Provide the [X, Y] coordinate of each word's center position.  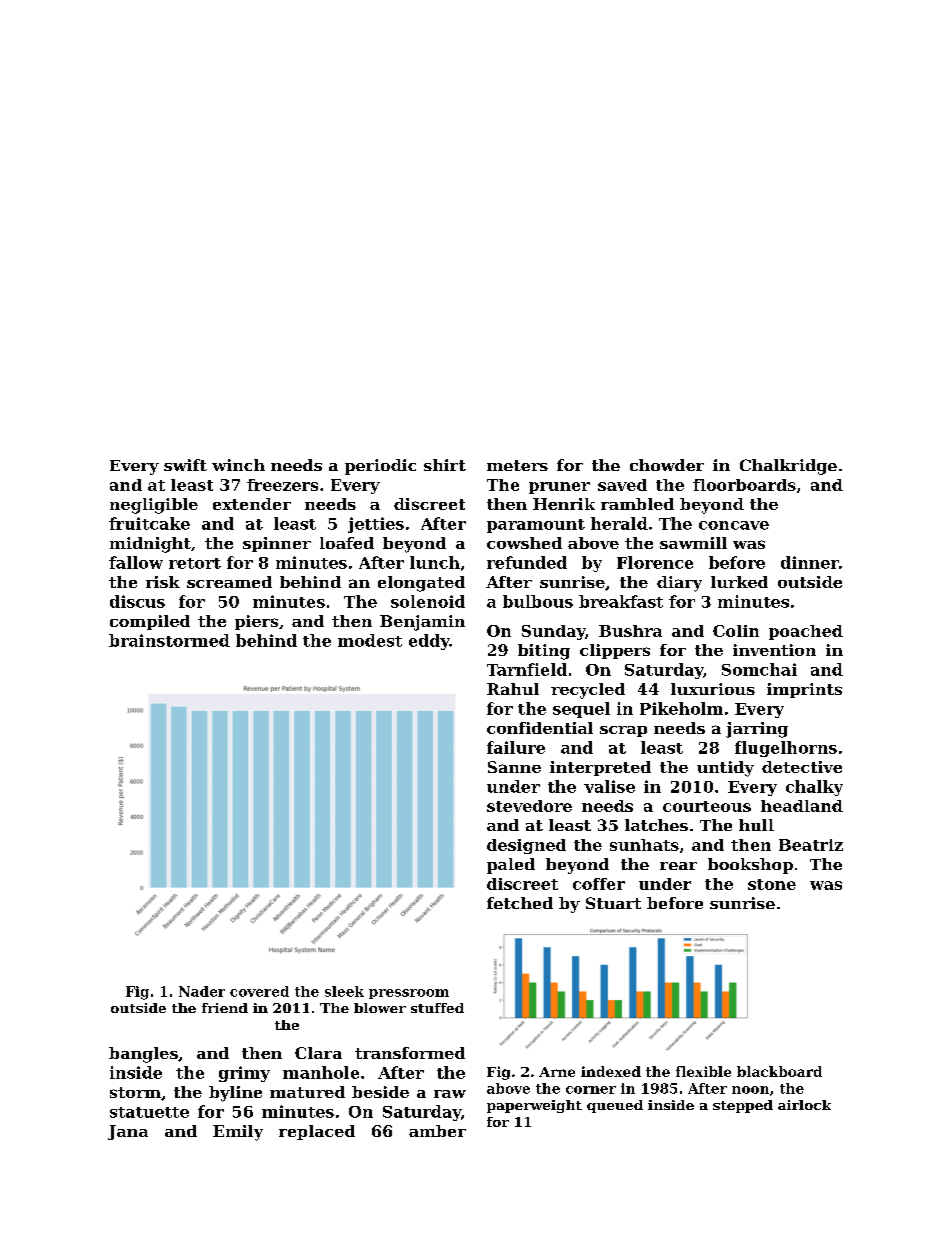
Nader [202, 991]
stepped [743, 1106]
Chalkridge [788, 467]
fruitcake [149, 523]
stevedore [529, 806]
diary [679, 584]
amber [437, 1131]
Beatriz [811, 845]
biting [544, 652]
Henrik [564, 504]
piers [256, 622]
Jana [128, 1132]
